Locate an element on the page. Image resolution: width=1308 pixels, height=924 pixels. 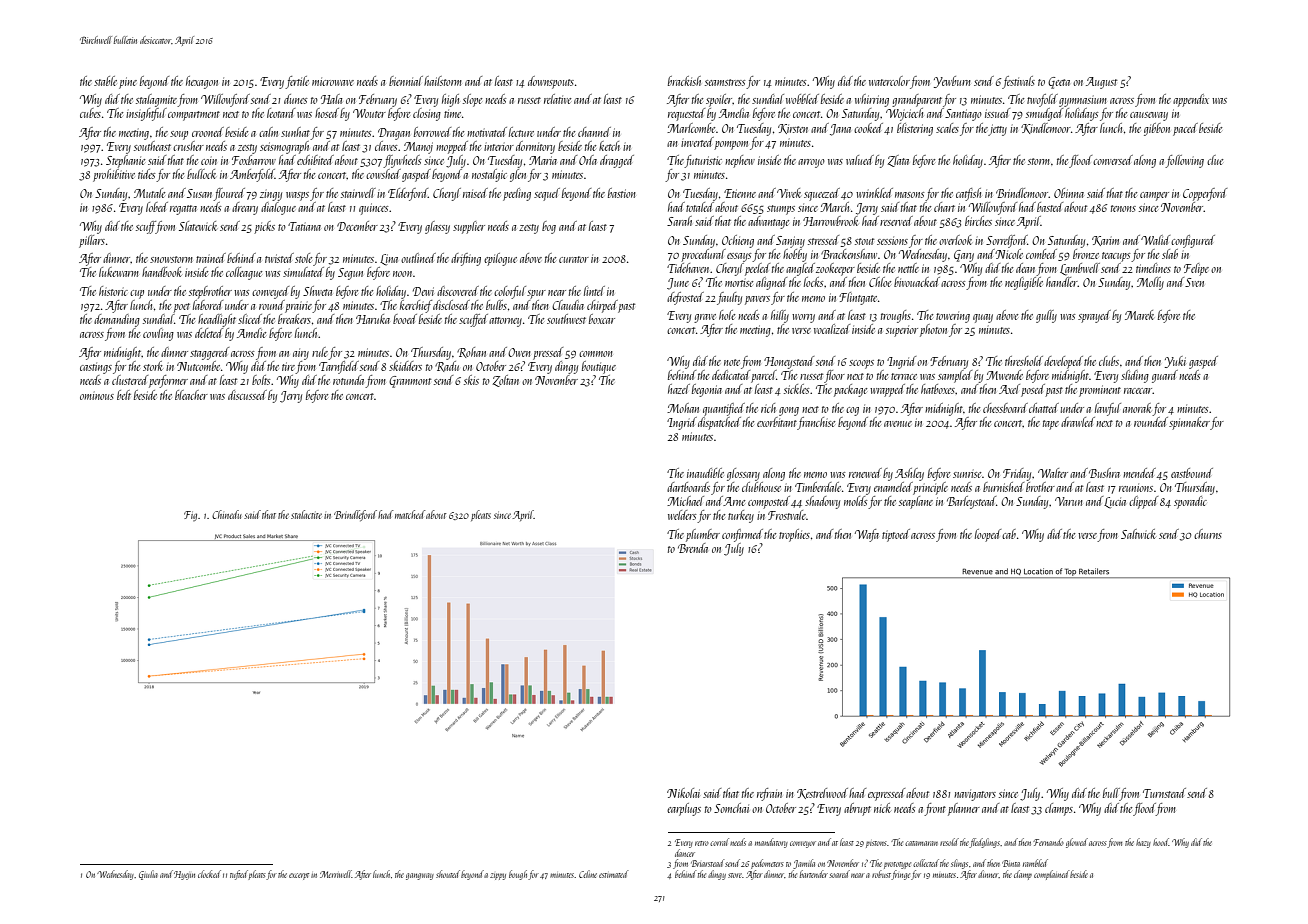
castings is located at coordinates (96, 368).
